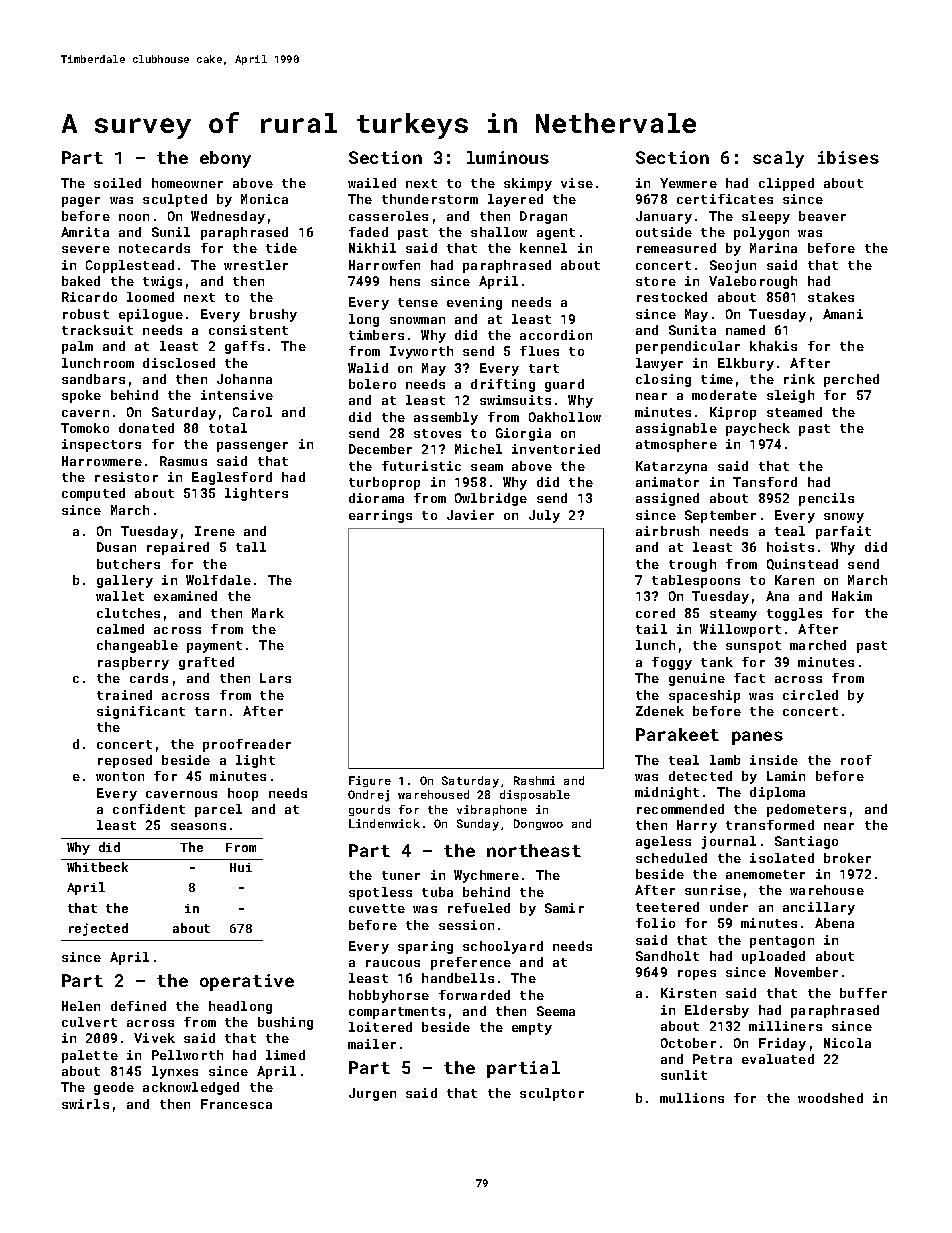 The height and width of the page is (1233, 952). What do you see at coordinates (552, 1094) in the page?
I see `sculptor` at bounding box center [552, 1094].
